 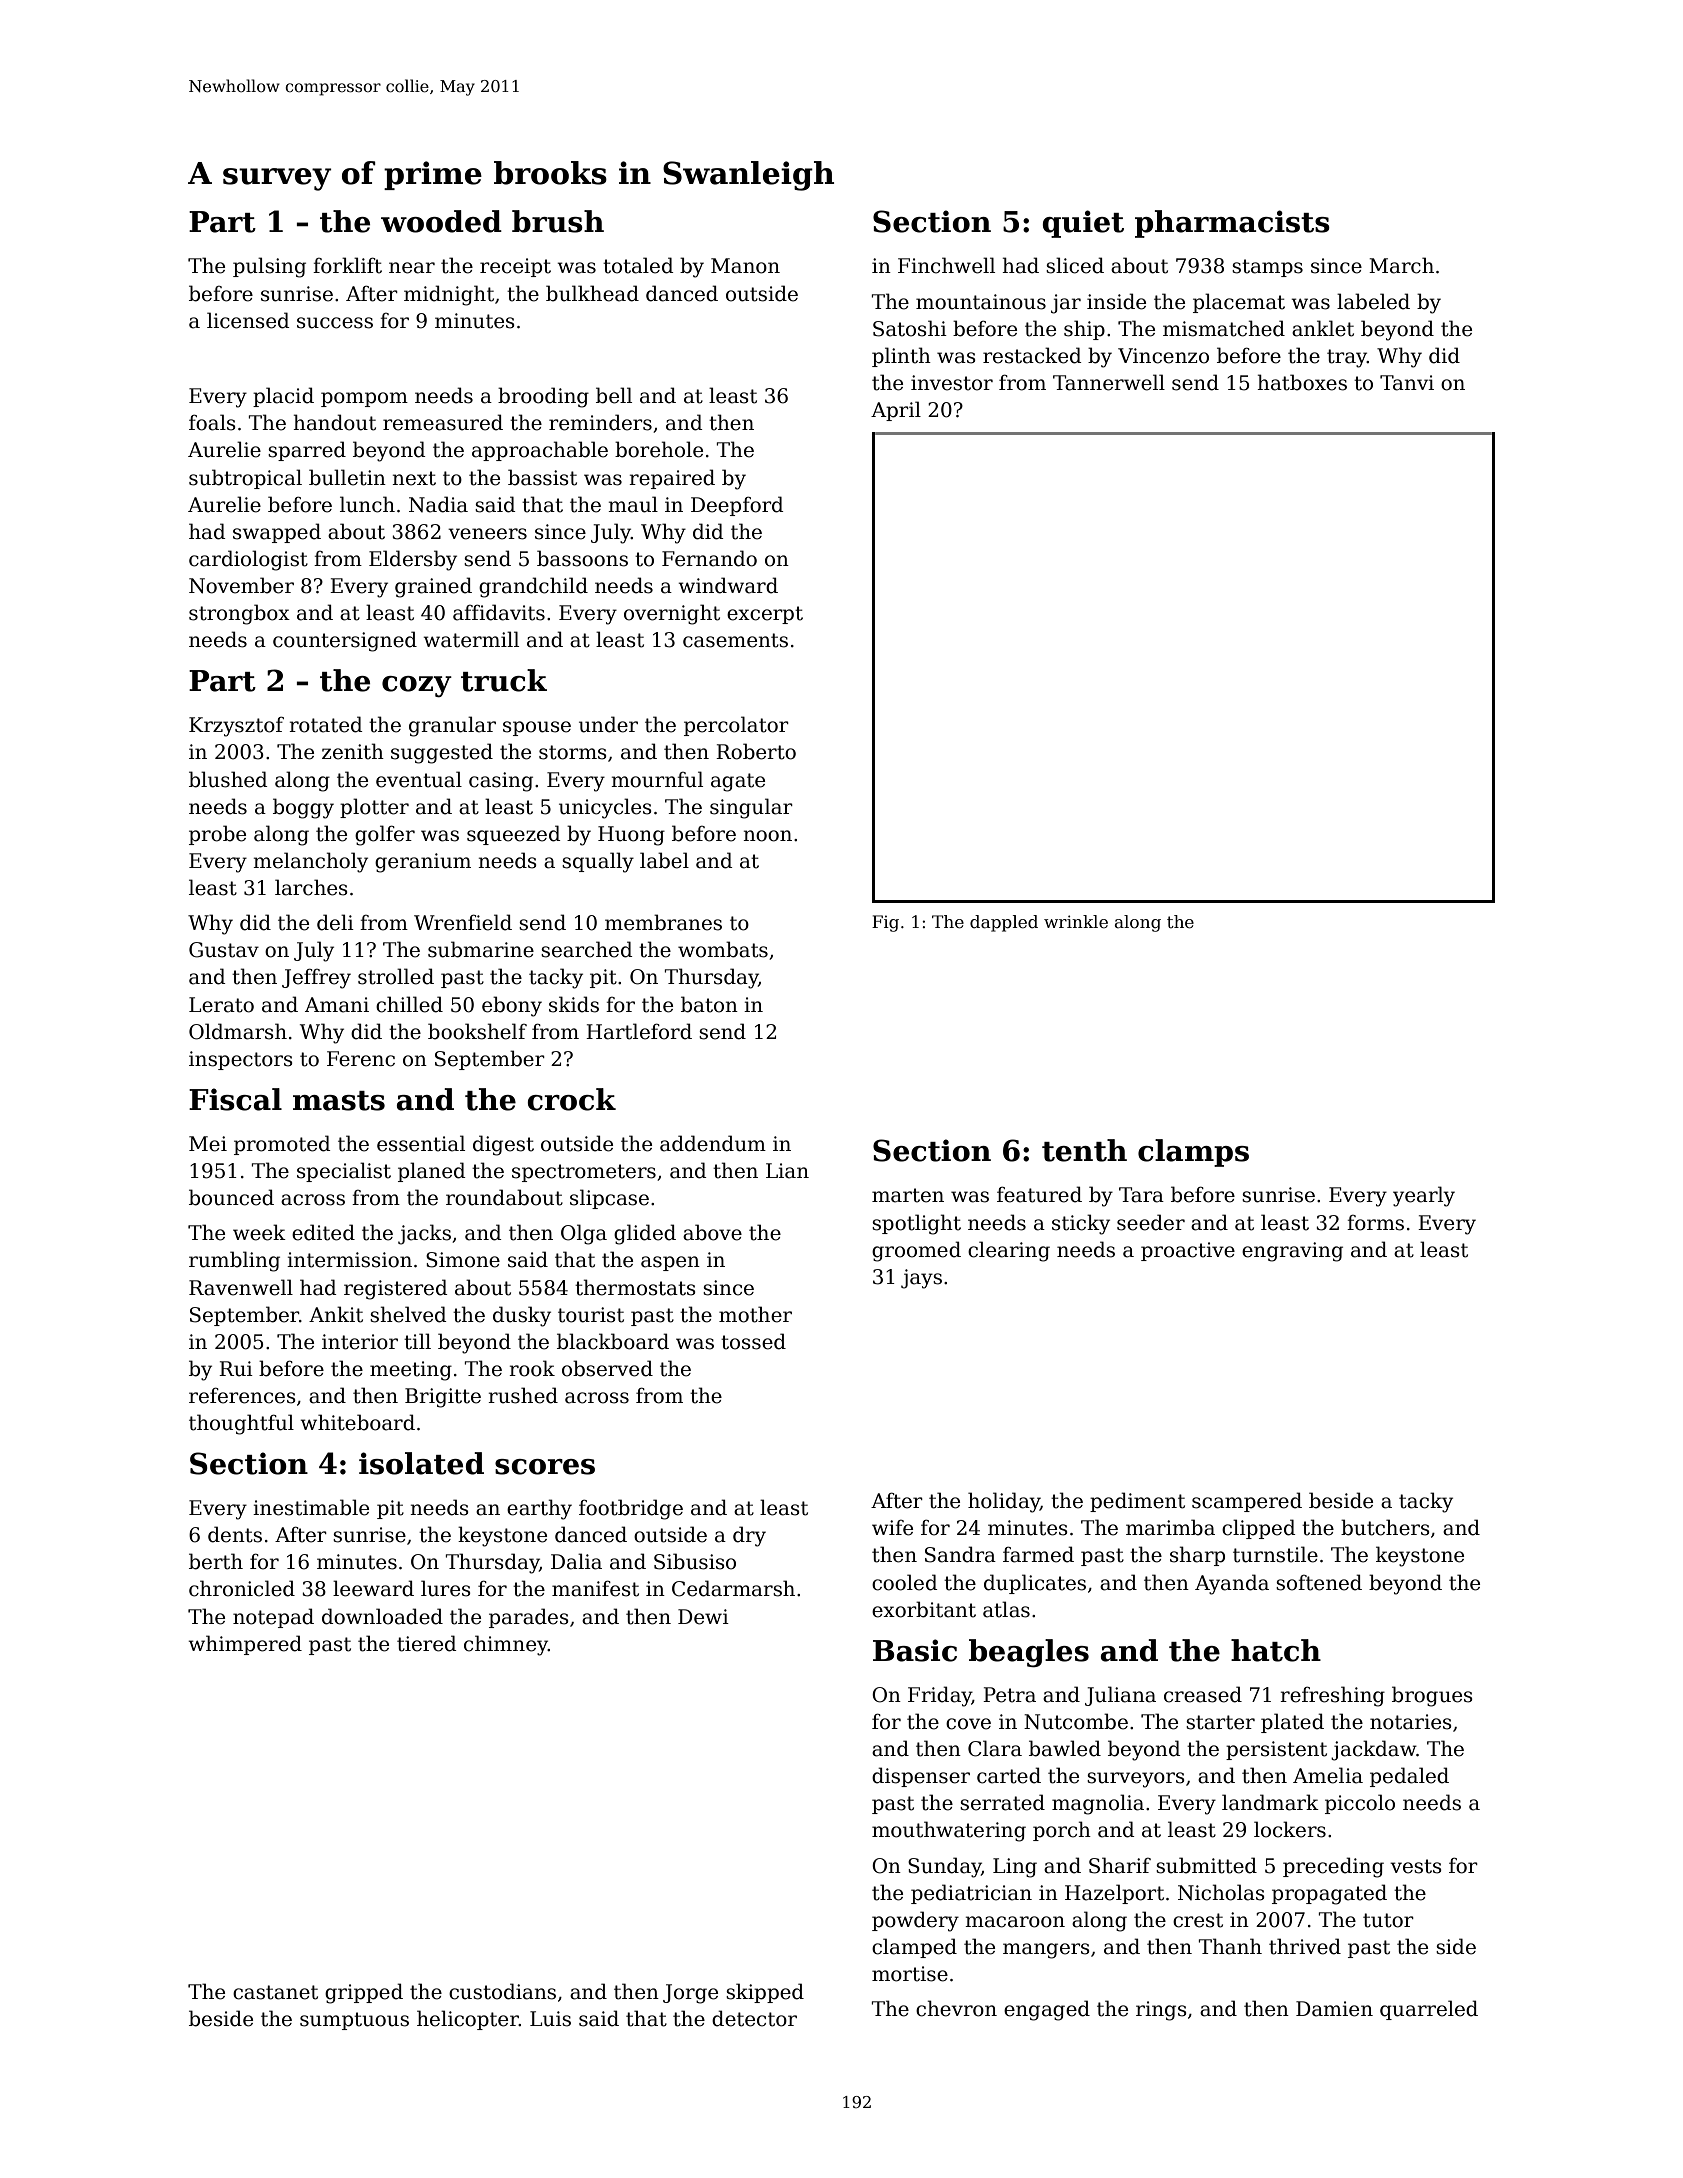 What do you see at coordinates (1232, 224) in the screenshot?
I see `pharmacists` at bounding box center [1232, 224].
